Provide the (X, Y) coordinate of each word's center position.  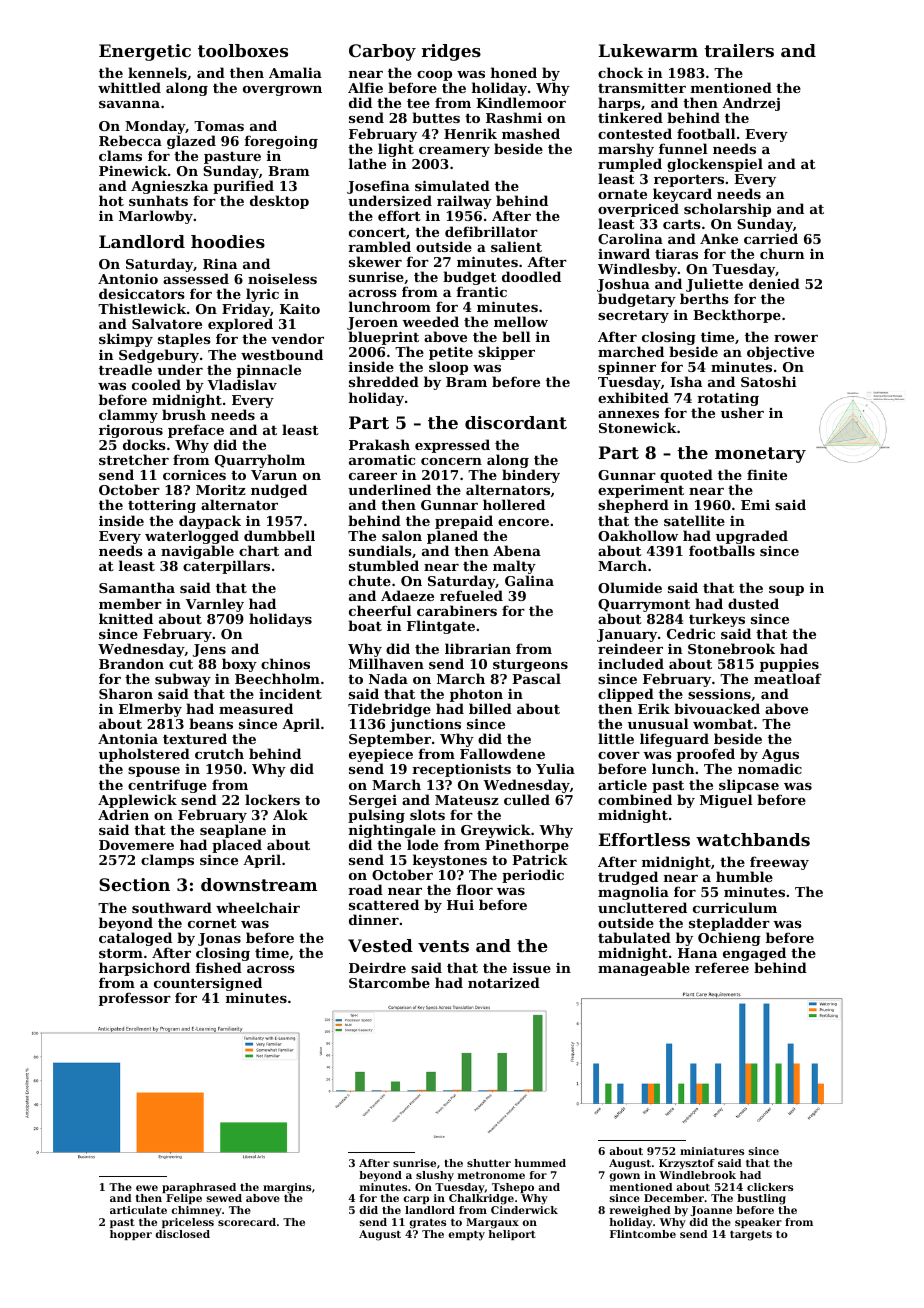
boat (365, 625)
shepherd (633, 506)
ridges (451, 52)
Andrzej (751, 105)
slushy (435, 1176)
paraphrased (199, 1188)
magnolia (633, 893)
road (365, 889)
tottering (162, 506)
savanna (129, 104)
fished (219, 967)
